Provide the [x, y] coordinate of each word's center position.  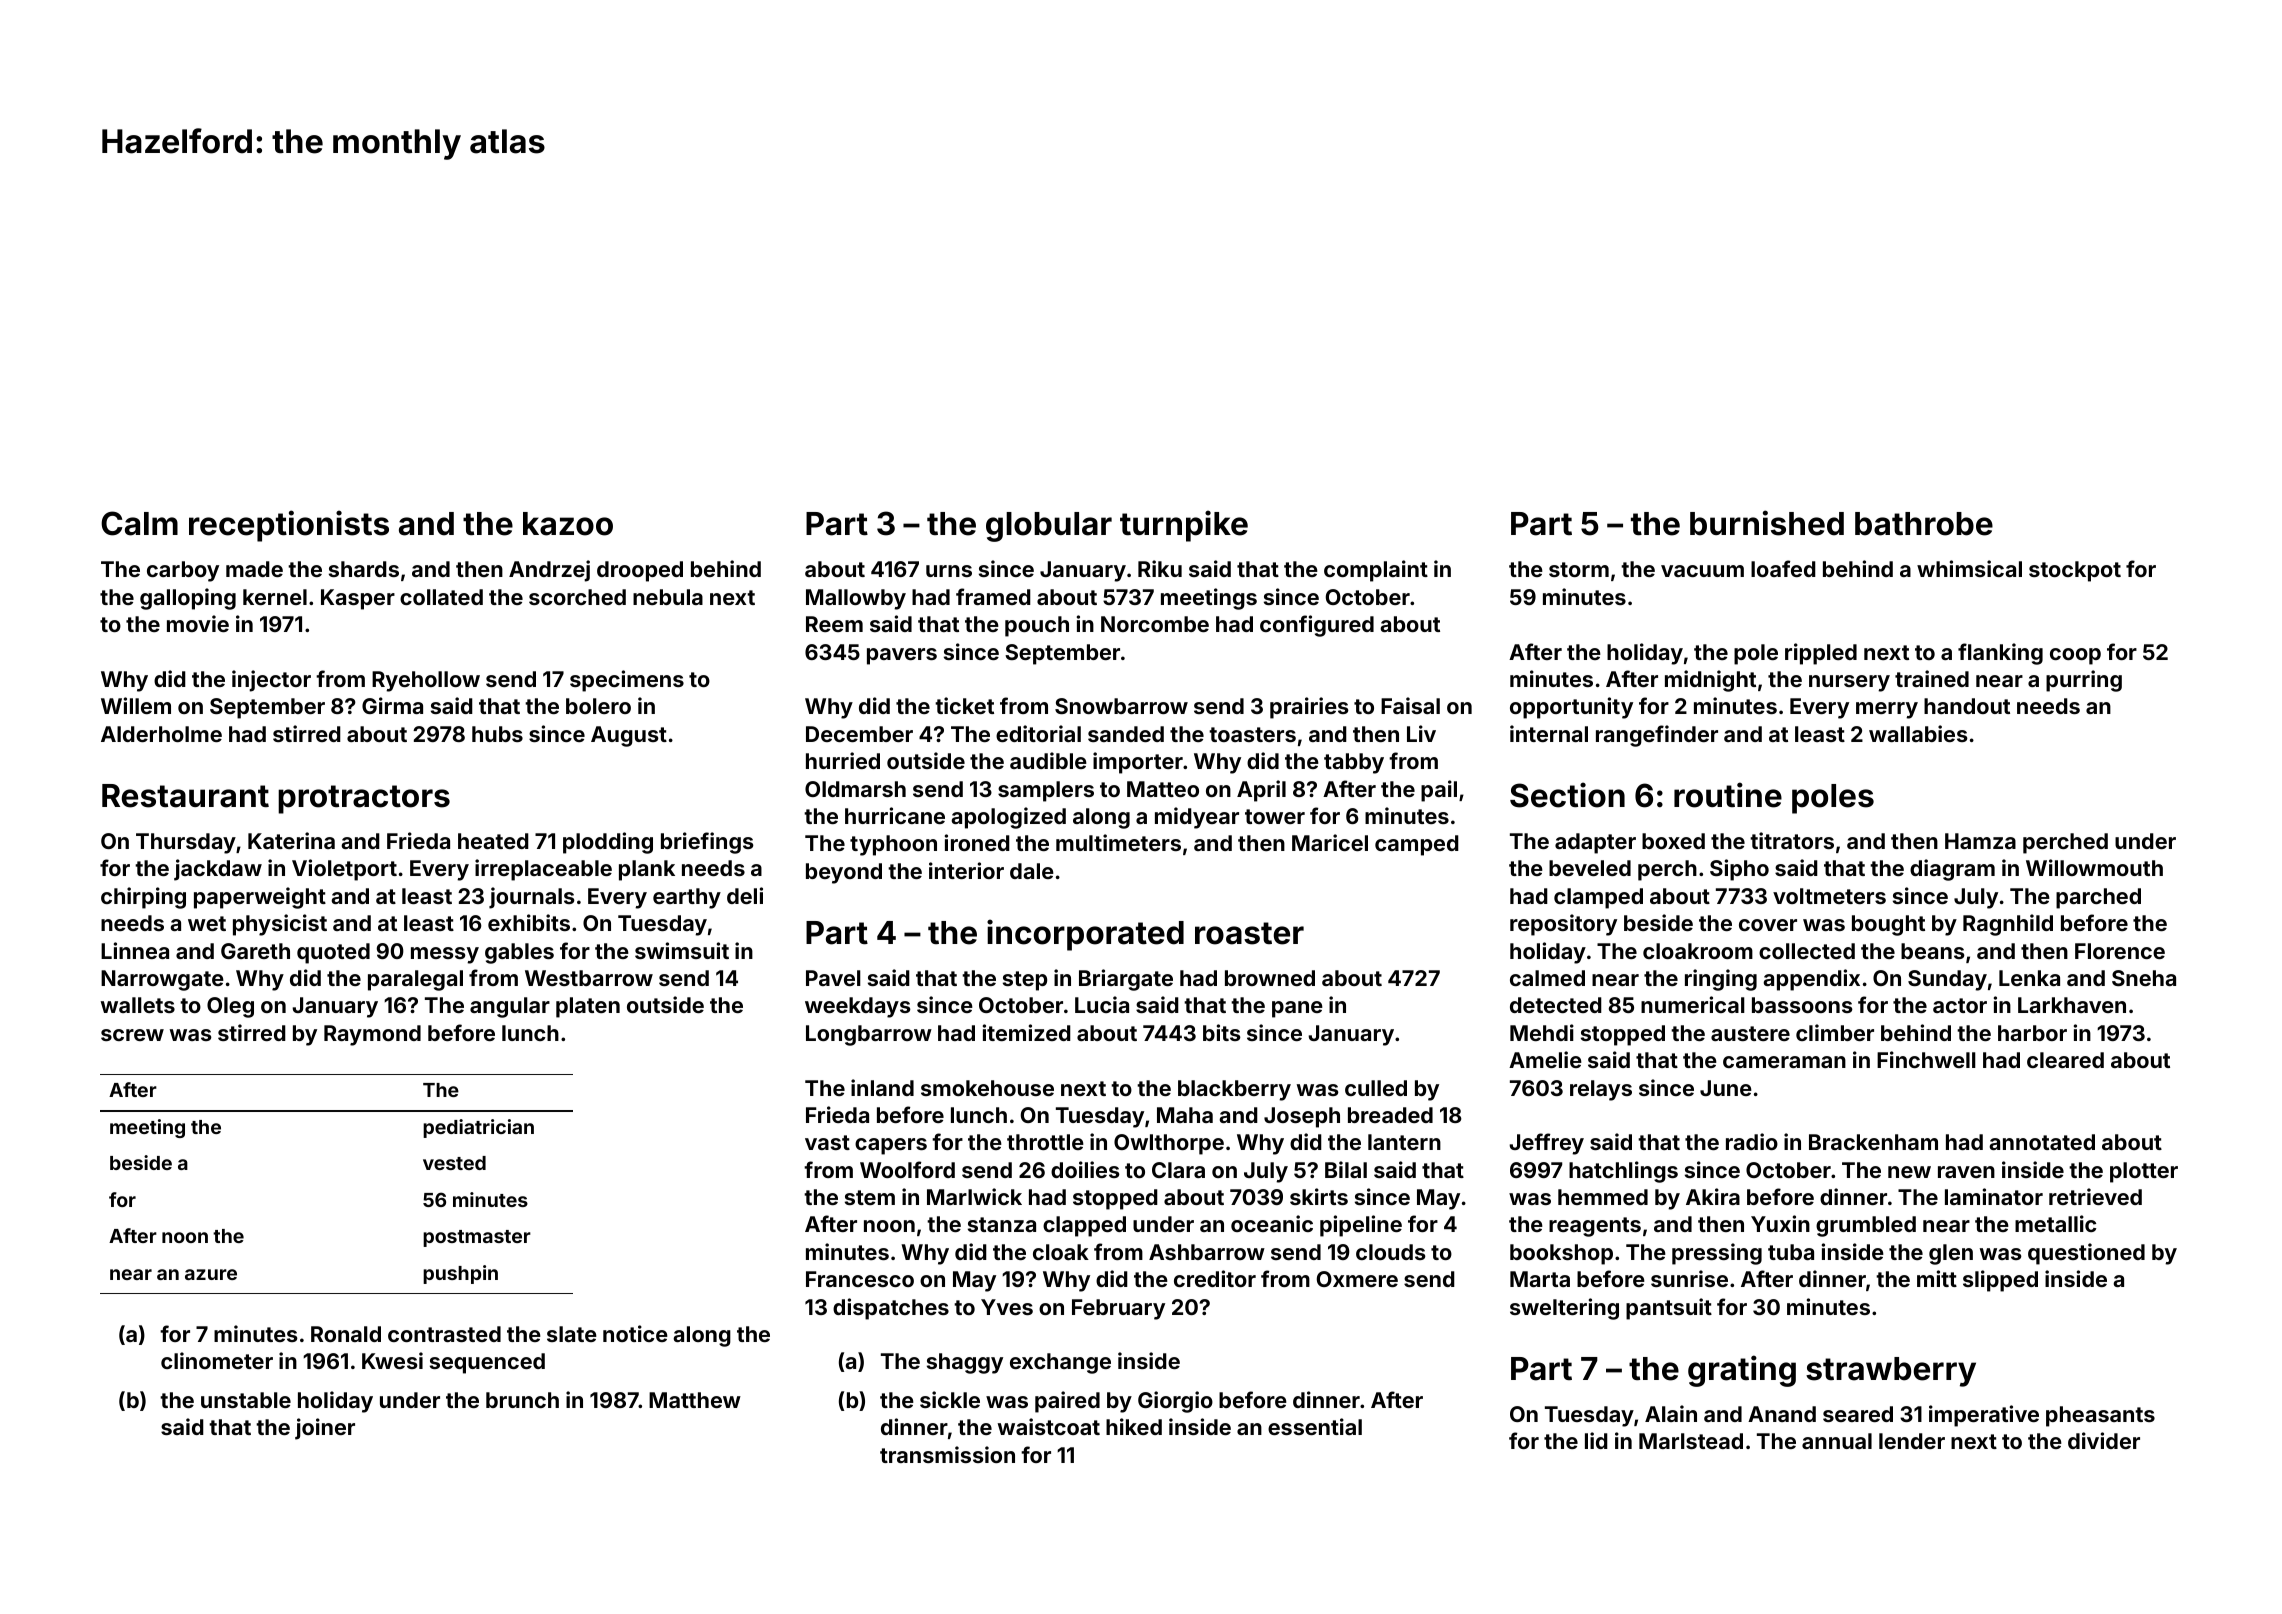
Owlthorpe [1169, 1144]
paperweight [260, 898]
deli [745, 895]
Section [1567, 795]
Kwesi [392, 1360]
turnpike [1184, 526]
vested [454, 1163]
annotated [2042, 1142]
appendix [1811, 980]
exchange [1060, 1363]
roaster [1249, 933]
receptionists [289, 526]
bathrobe [1924, 524]
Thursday [186, 843]
